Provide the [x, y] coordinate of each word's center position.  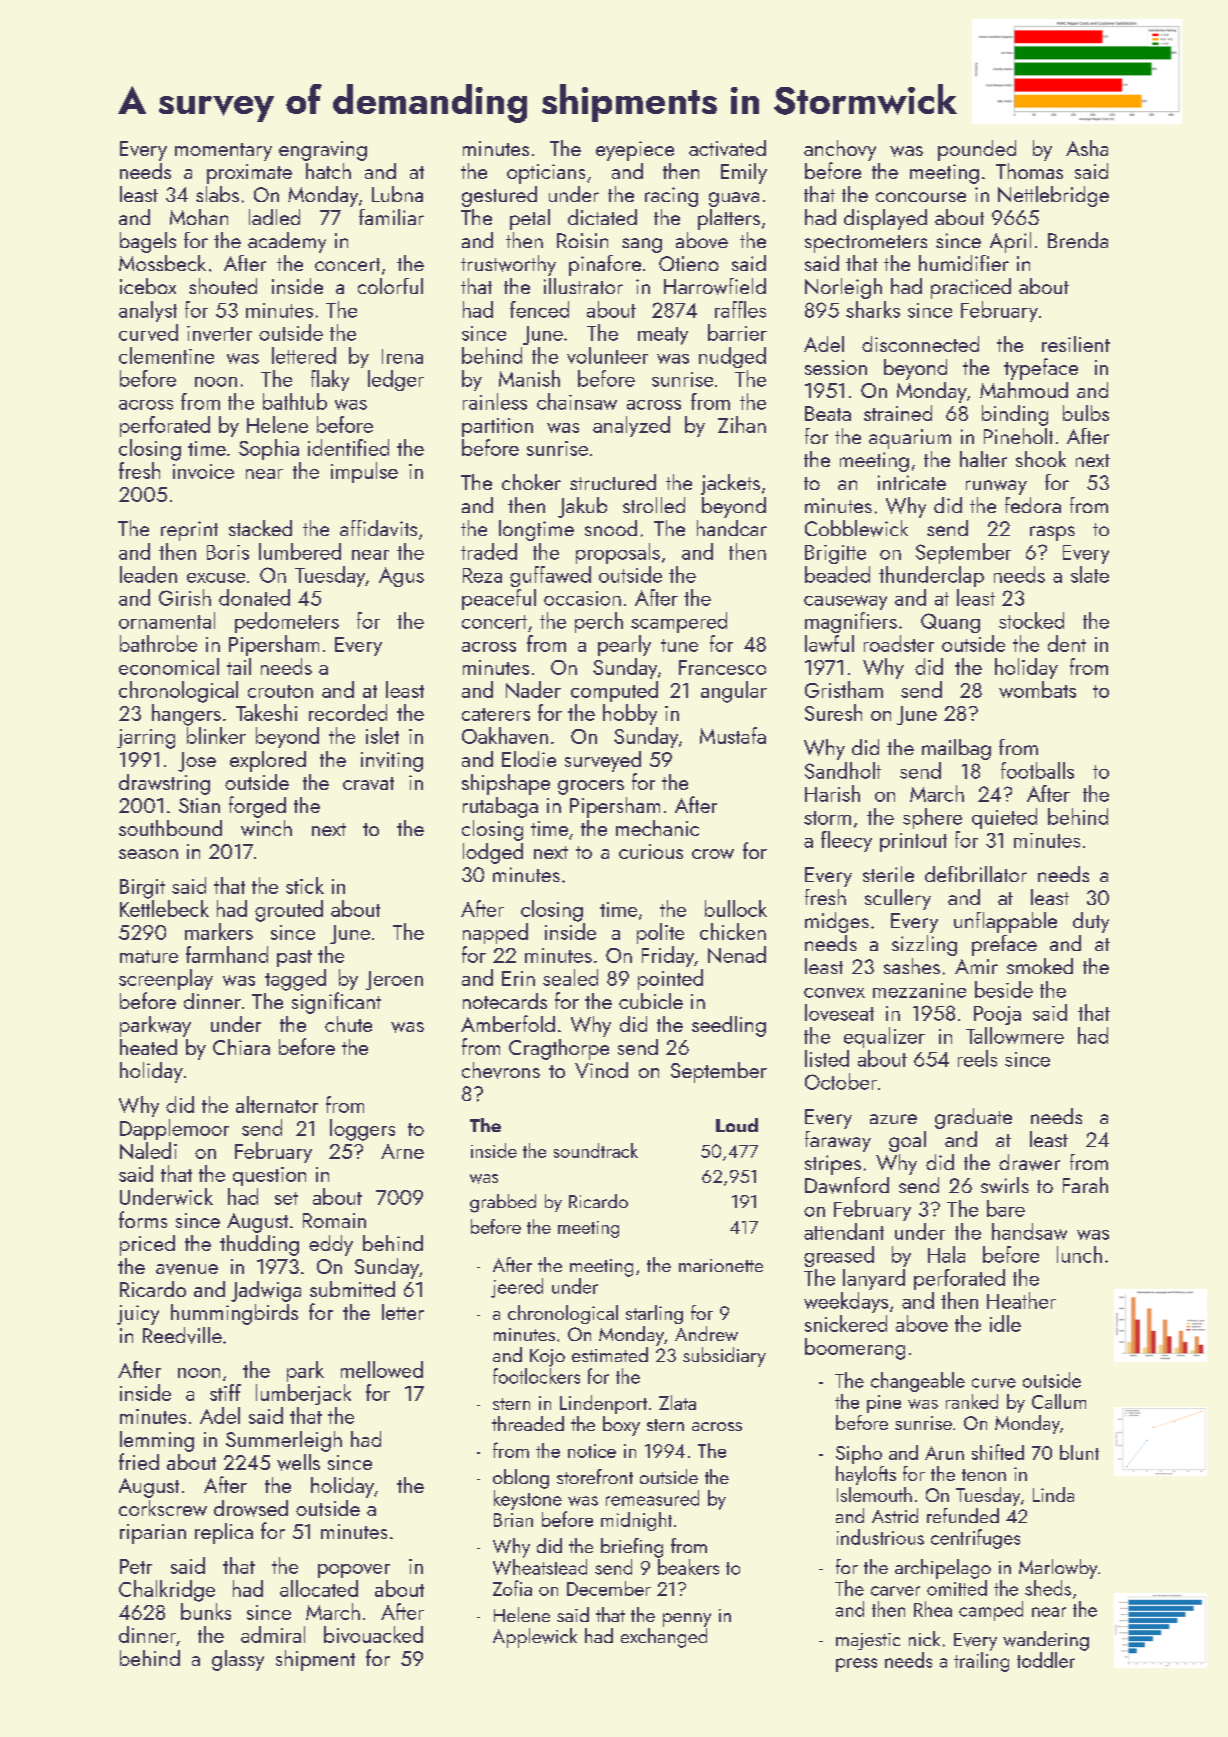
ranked [972, 1401]
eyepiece [635, 151]
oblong [521, 1479]
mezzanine [919, 990]
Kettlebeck [164, 908]
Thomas [1029, 171]
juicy [138, 1315]
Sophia [269, 449]
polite [660, 933]
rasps [1052, 533]
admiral [273, 1634]
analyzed [631, 426]
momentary [223, 152]
